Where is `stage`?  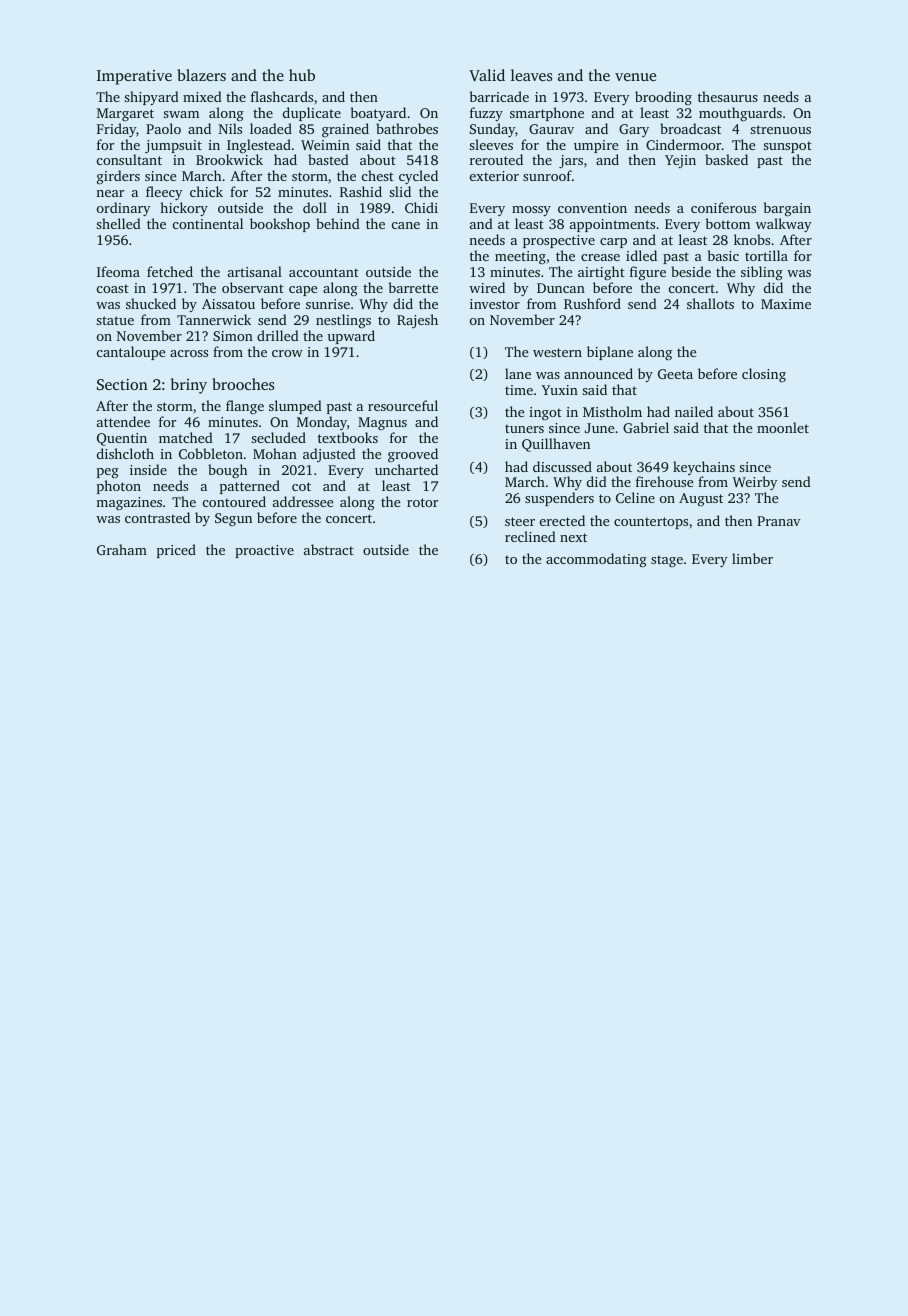
stage is located at coordinates (667, 561).
